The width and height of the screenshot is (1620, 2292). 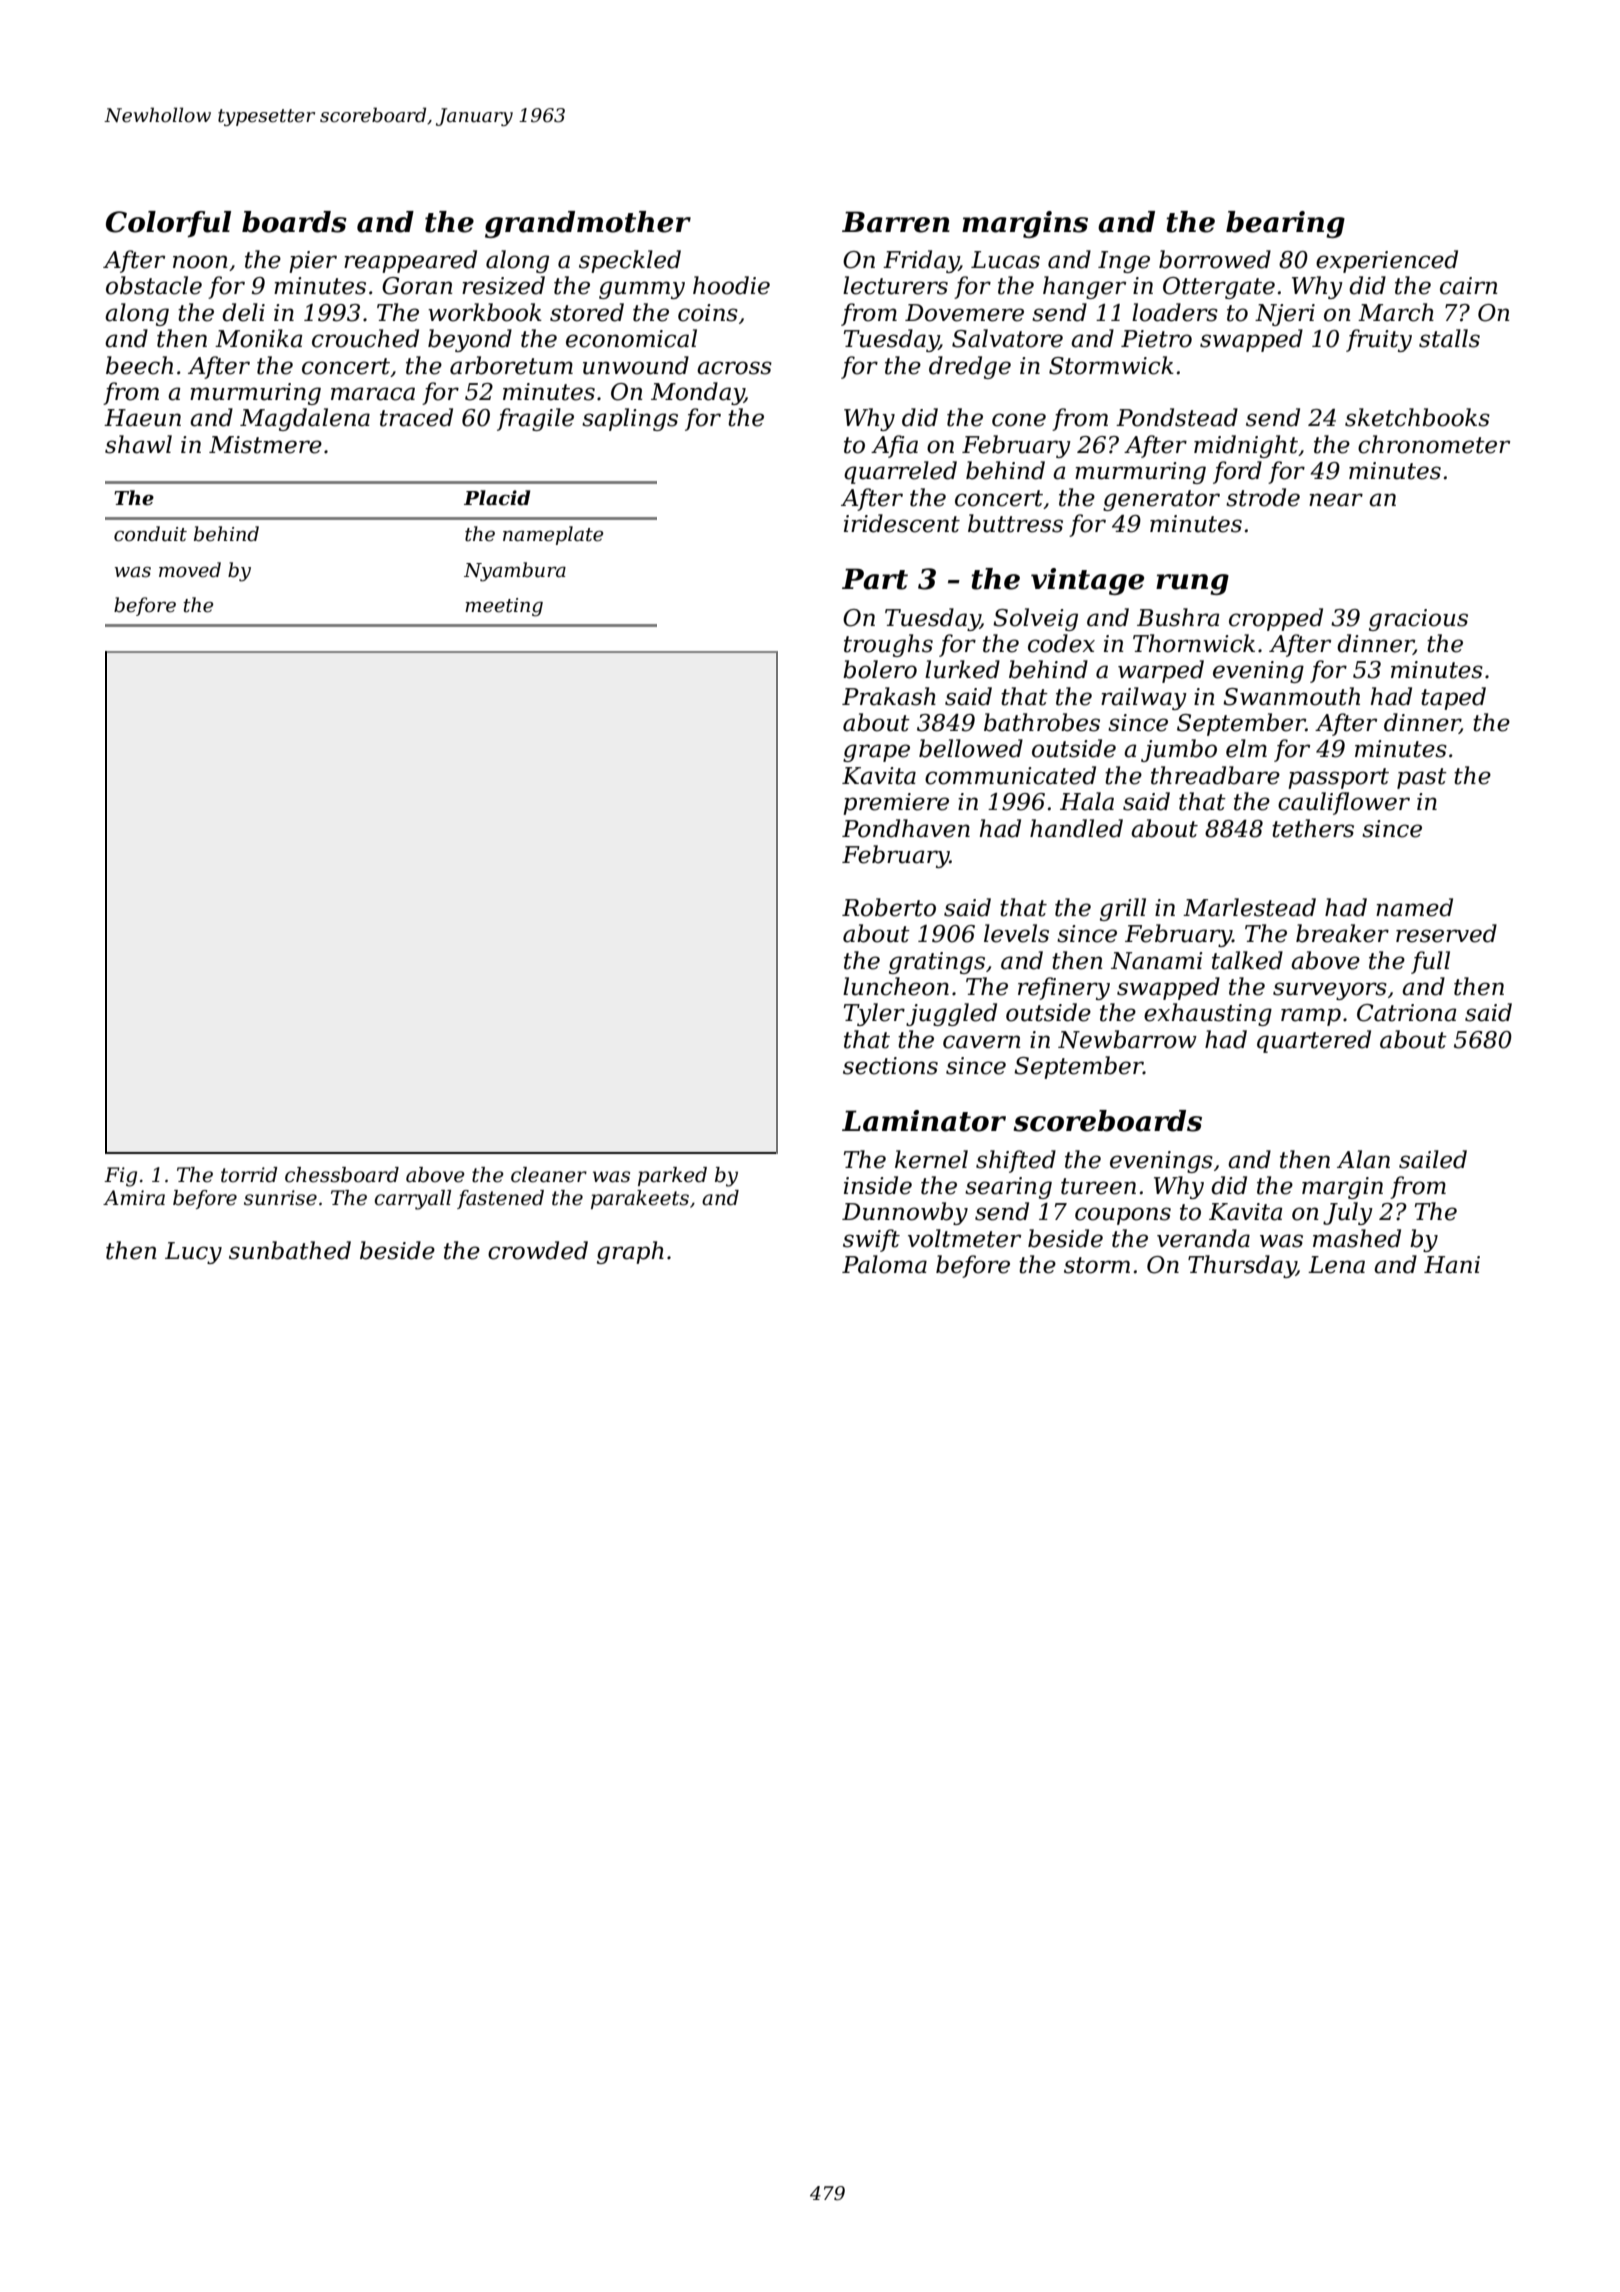 What do you see at coordinates (896, 986) in the screenshot?
I see `luncheon` at bounding box center [896, 986].
